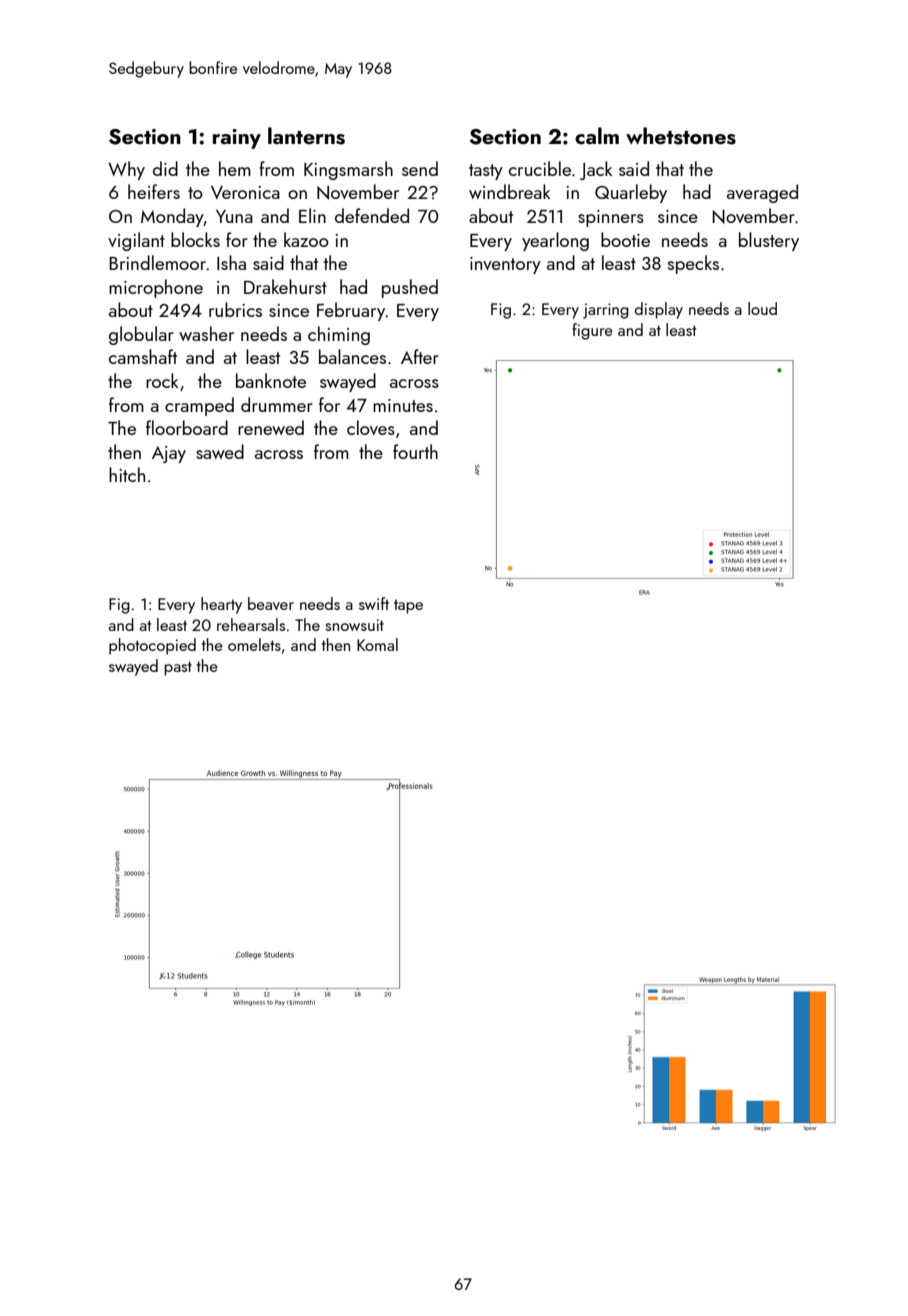 The width and height of the image is (908, 1316). I want to click on swift, so click(374, 603).
